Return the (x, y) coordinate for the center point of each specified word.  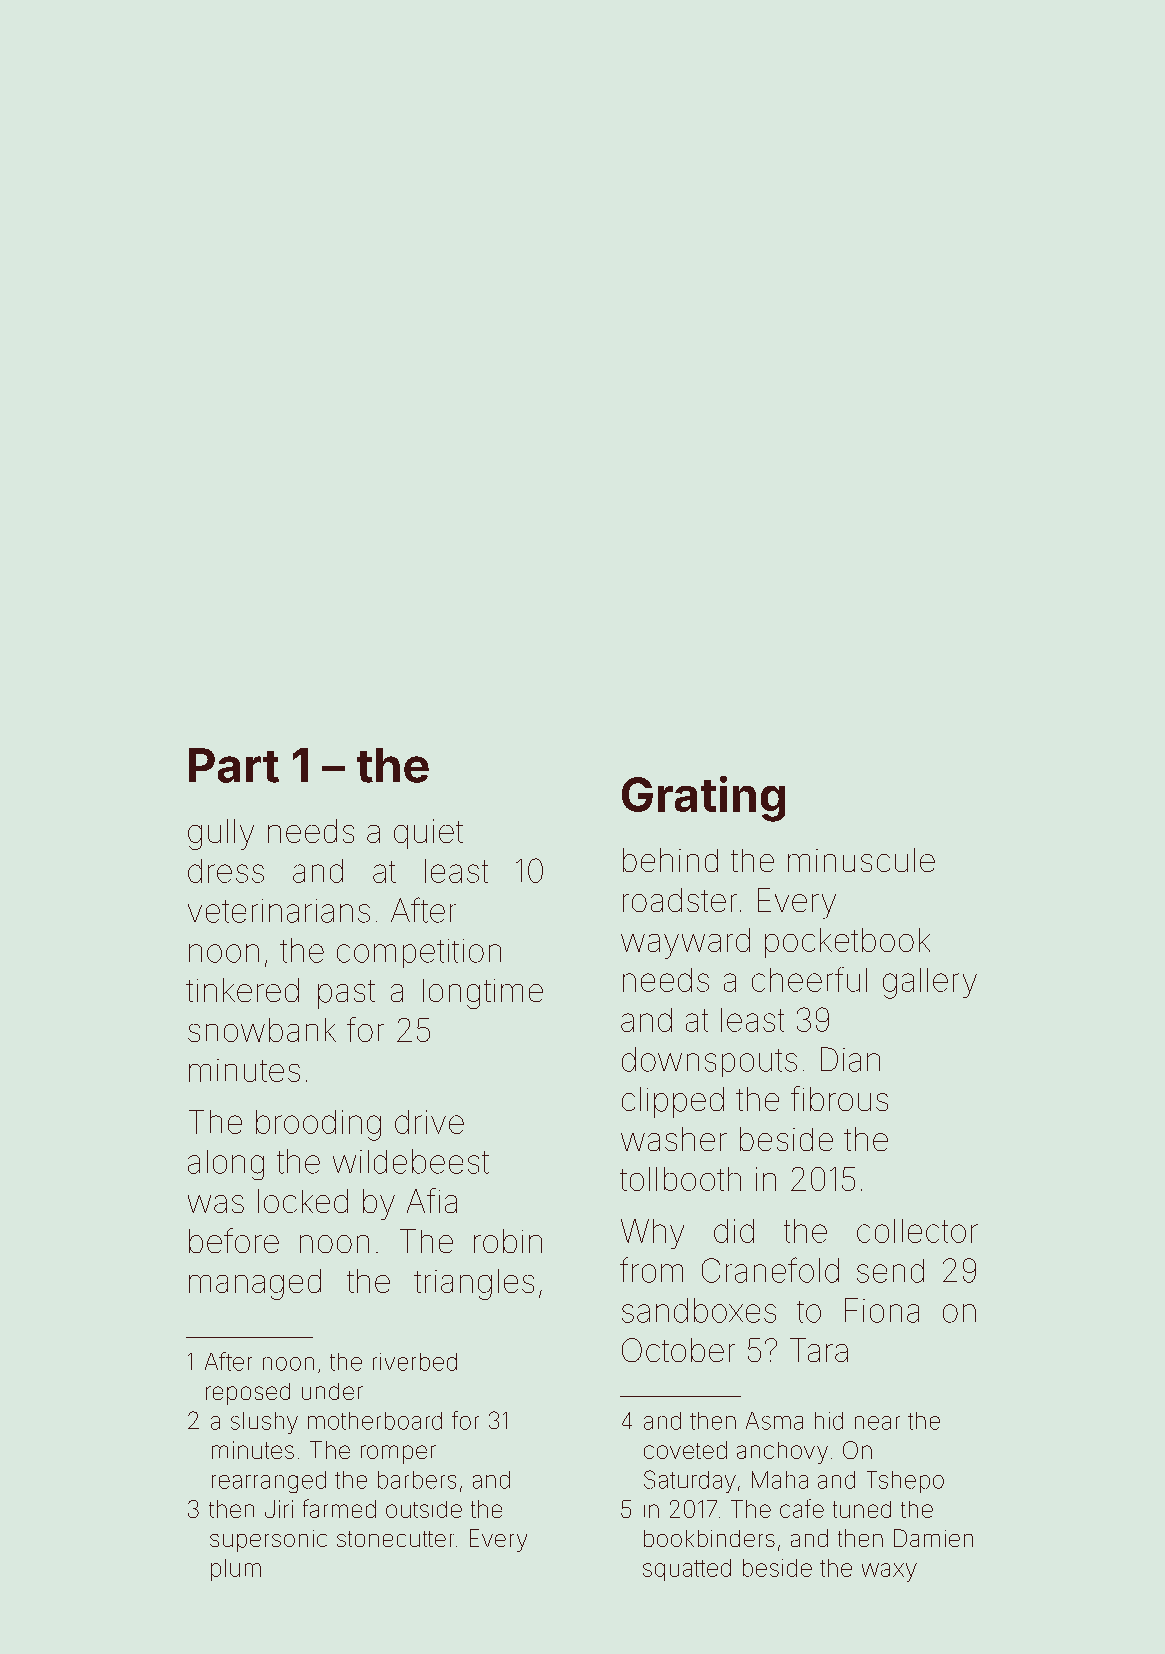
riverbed (415, 1362)
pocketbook (847, 943)
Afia (432, 1200)
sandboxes (699, 1310)
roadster (680, 900)
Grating (703, 799)
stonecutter (395, 1539)
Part (234, 765)
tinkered (242, 990)
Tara (819, 1350)
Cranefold (770, 1270)
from (651, 1270)
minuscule (861, 860)
